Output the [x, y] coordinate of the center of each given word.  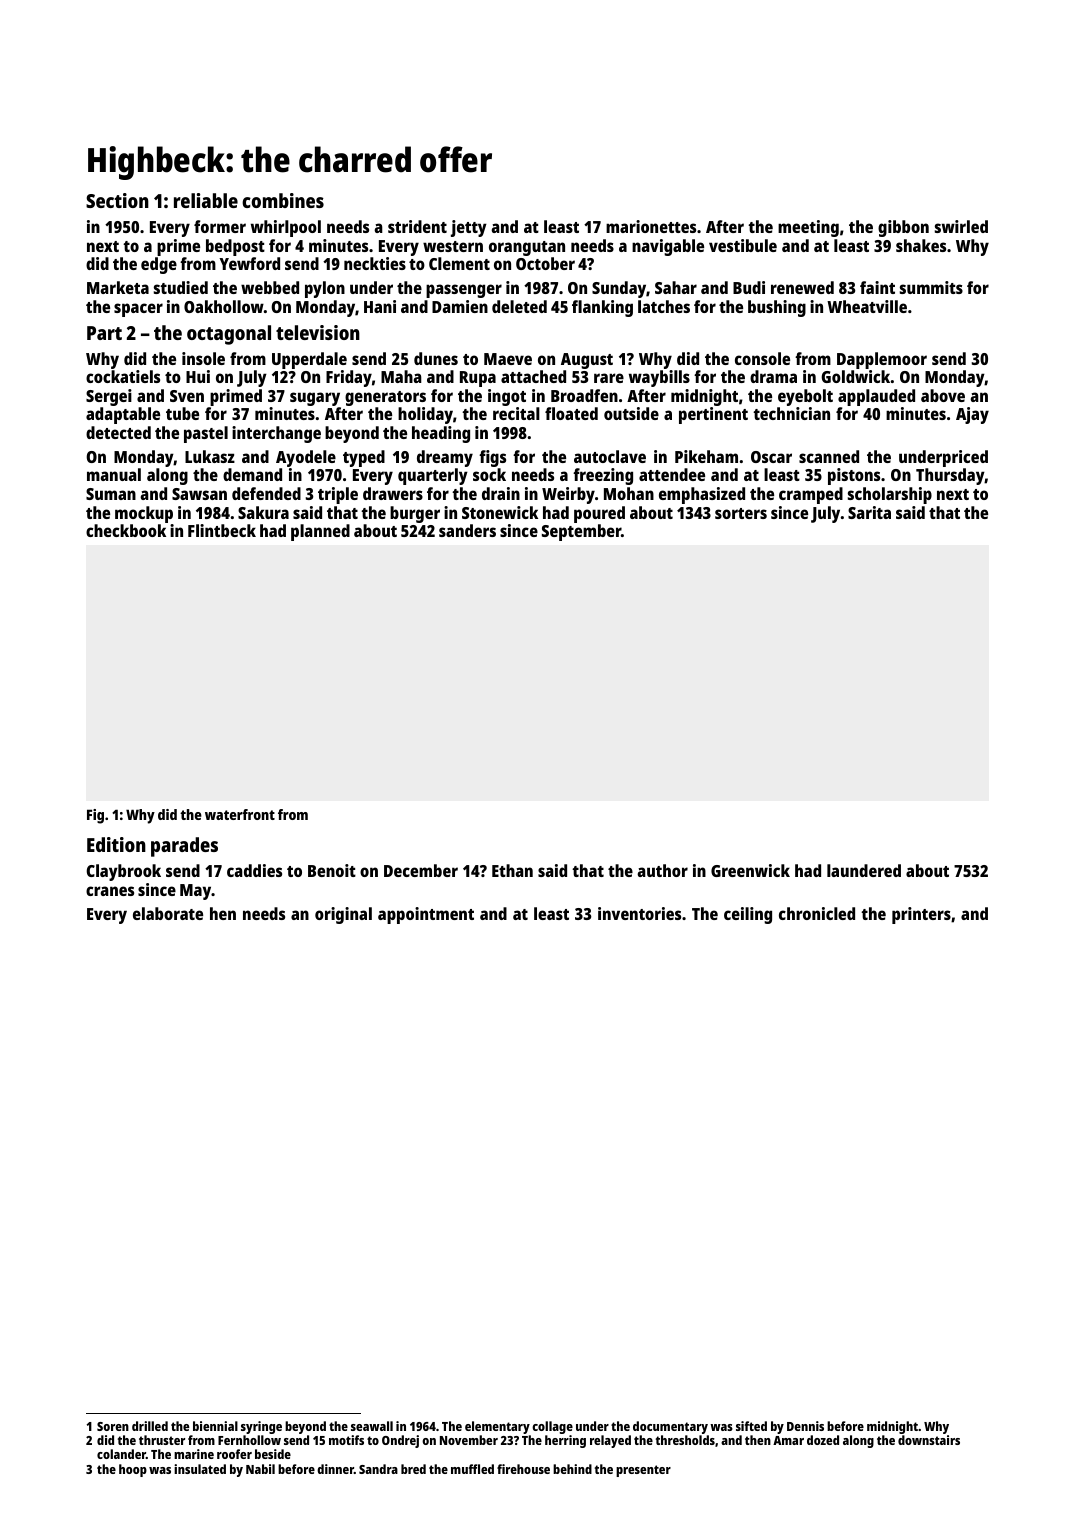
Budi [749, 287]
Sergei [109, 397]
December [421, 870]
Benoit [332, 870]
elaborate [168, 913]
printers [921, 915]
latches [664, 306]
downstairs [929, 1440]
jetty [469, 228]
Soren [113, 1426]
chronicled [817, 913]
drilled [150, 1426]
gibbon [903, 228]
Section [117, 200]
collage [552, 1427]
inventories [639, 913]
